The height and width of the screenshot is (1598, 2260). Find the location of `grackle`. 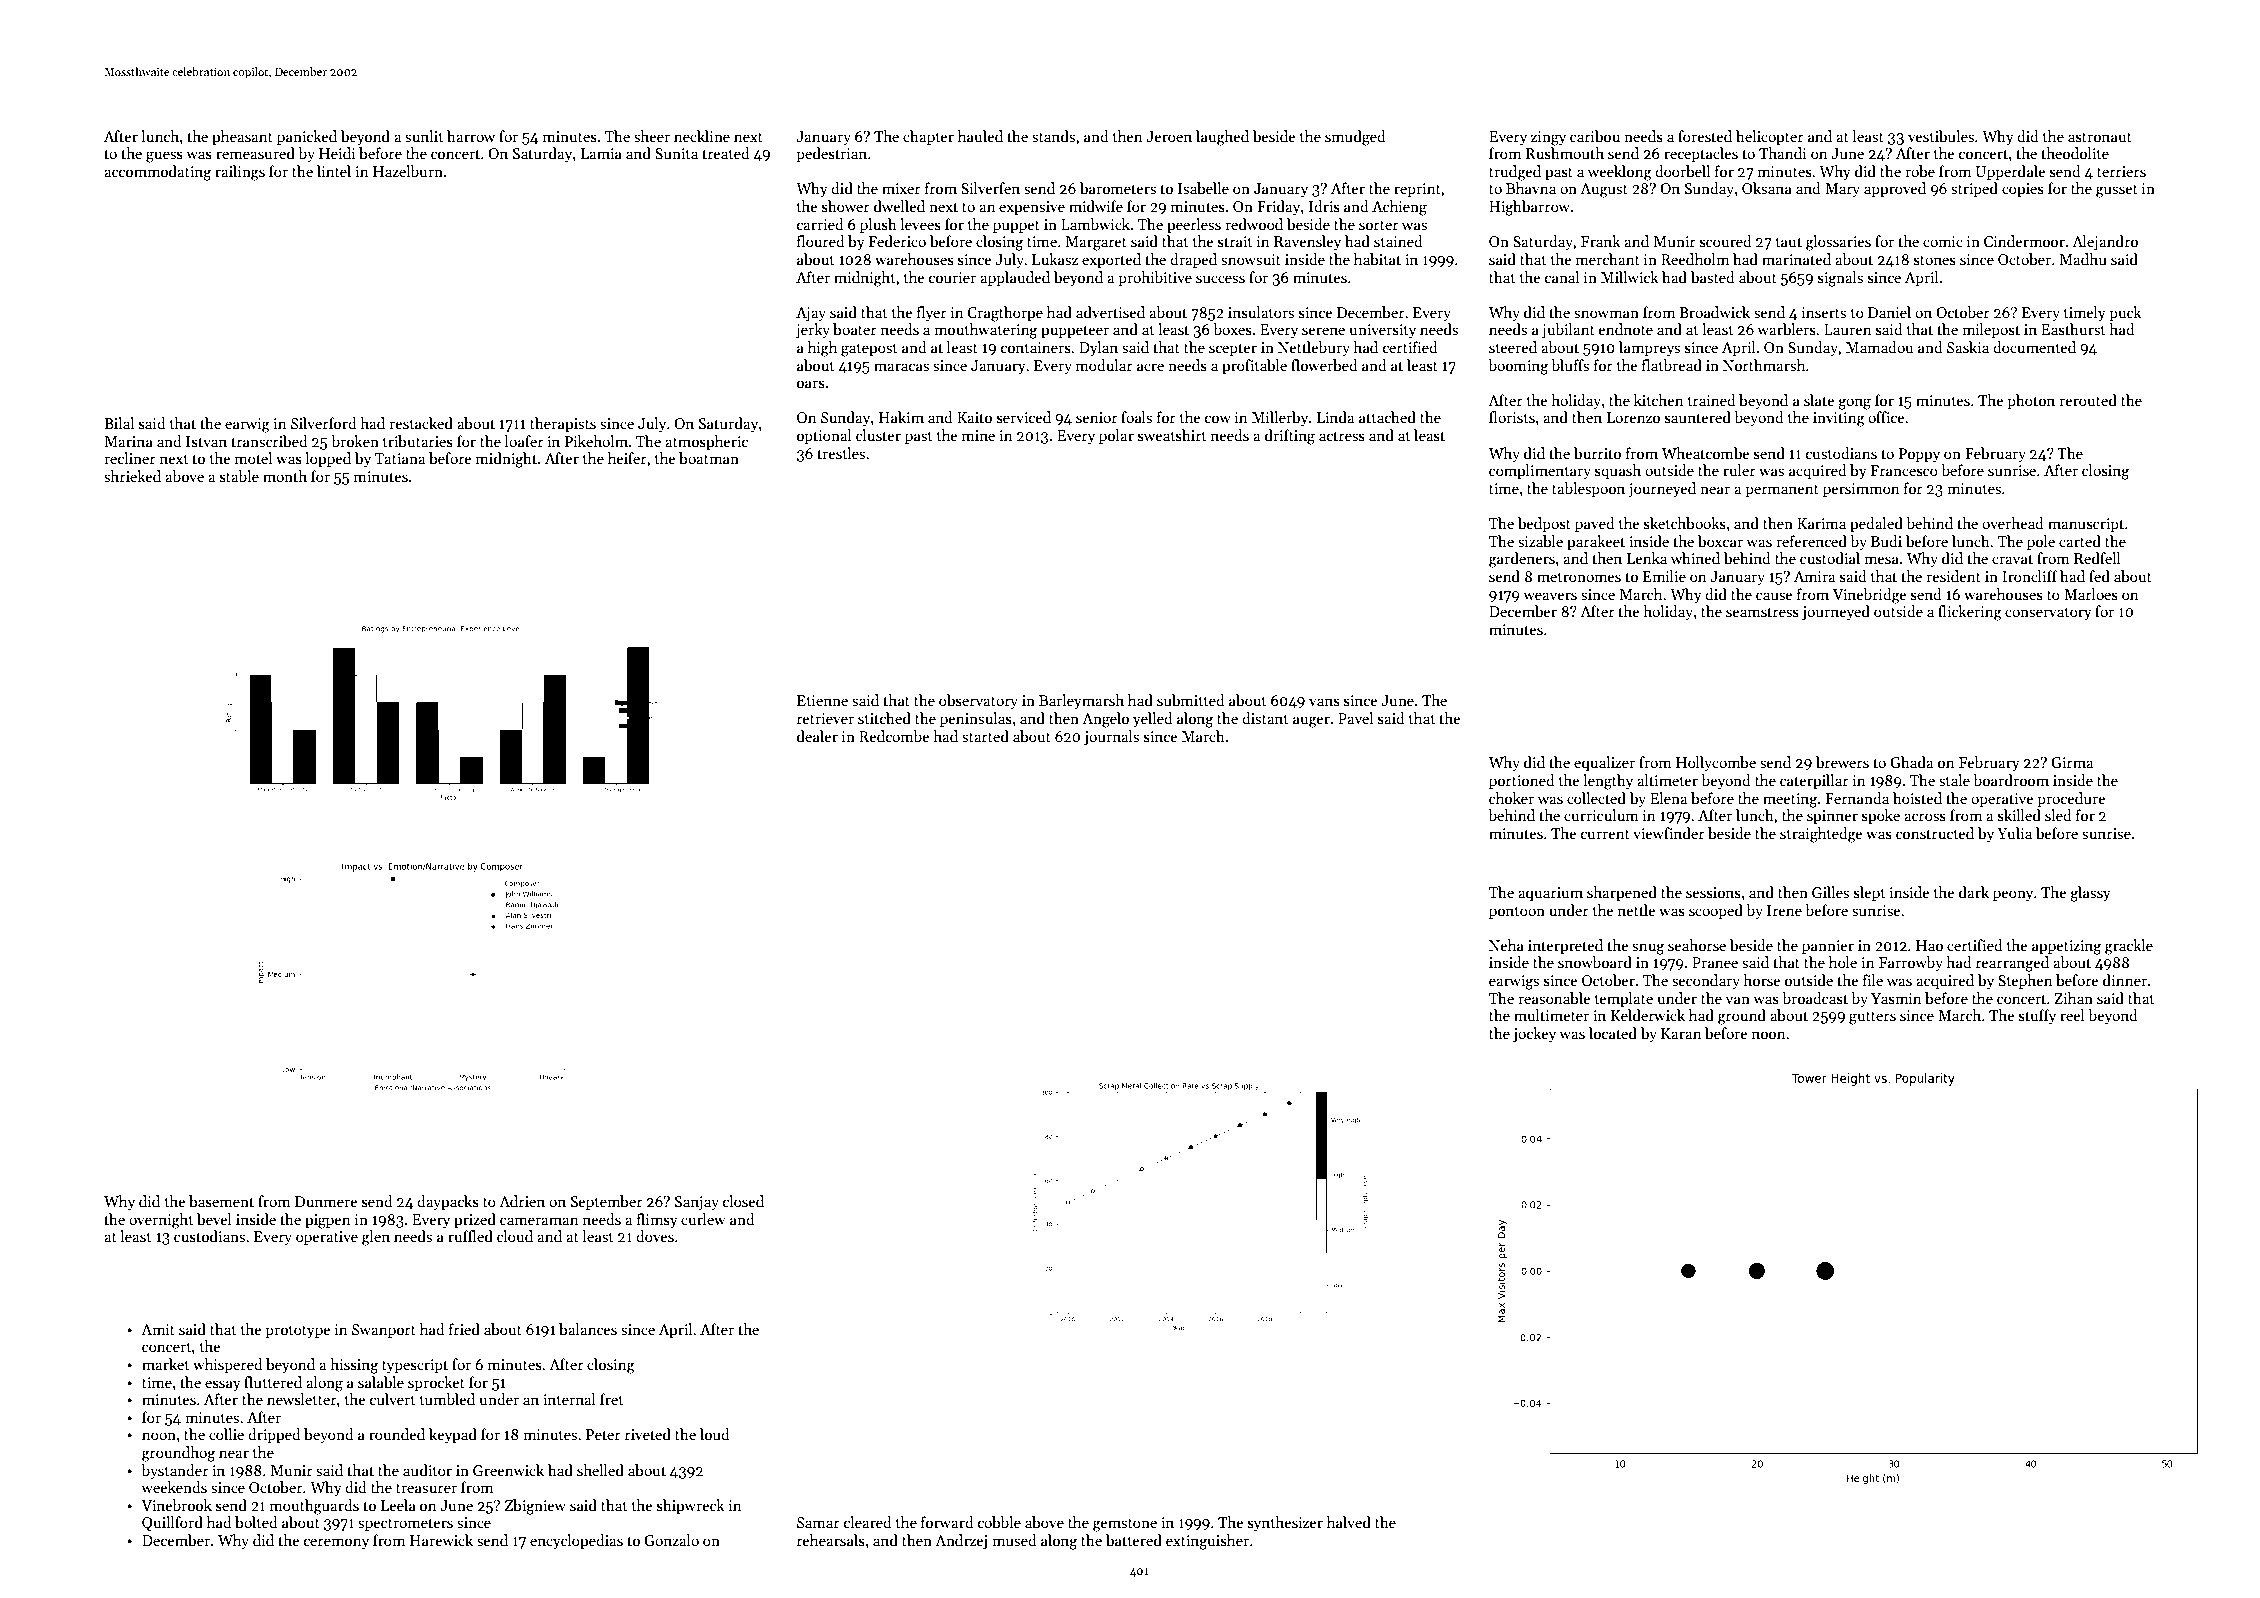

grackle is located at coordinates (2129, 947).
